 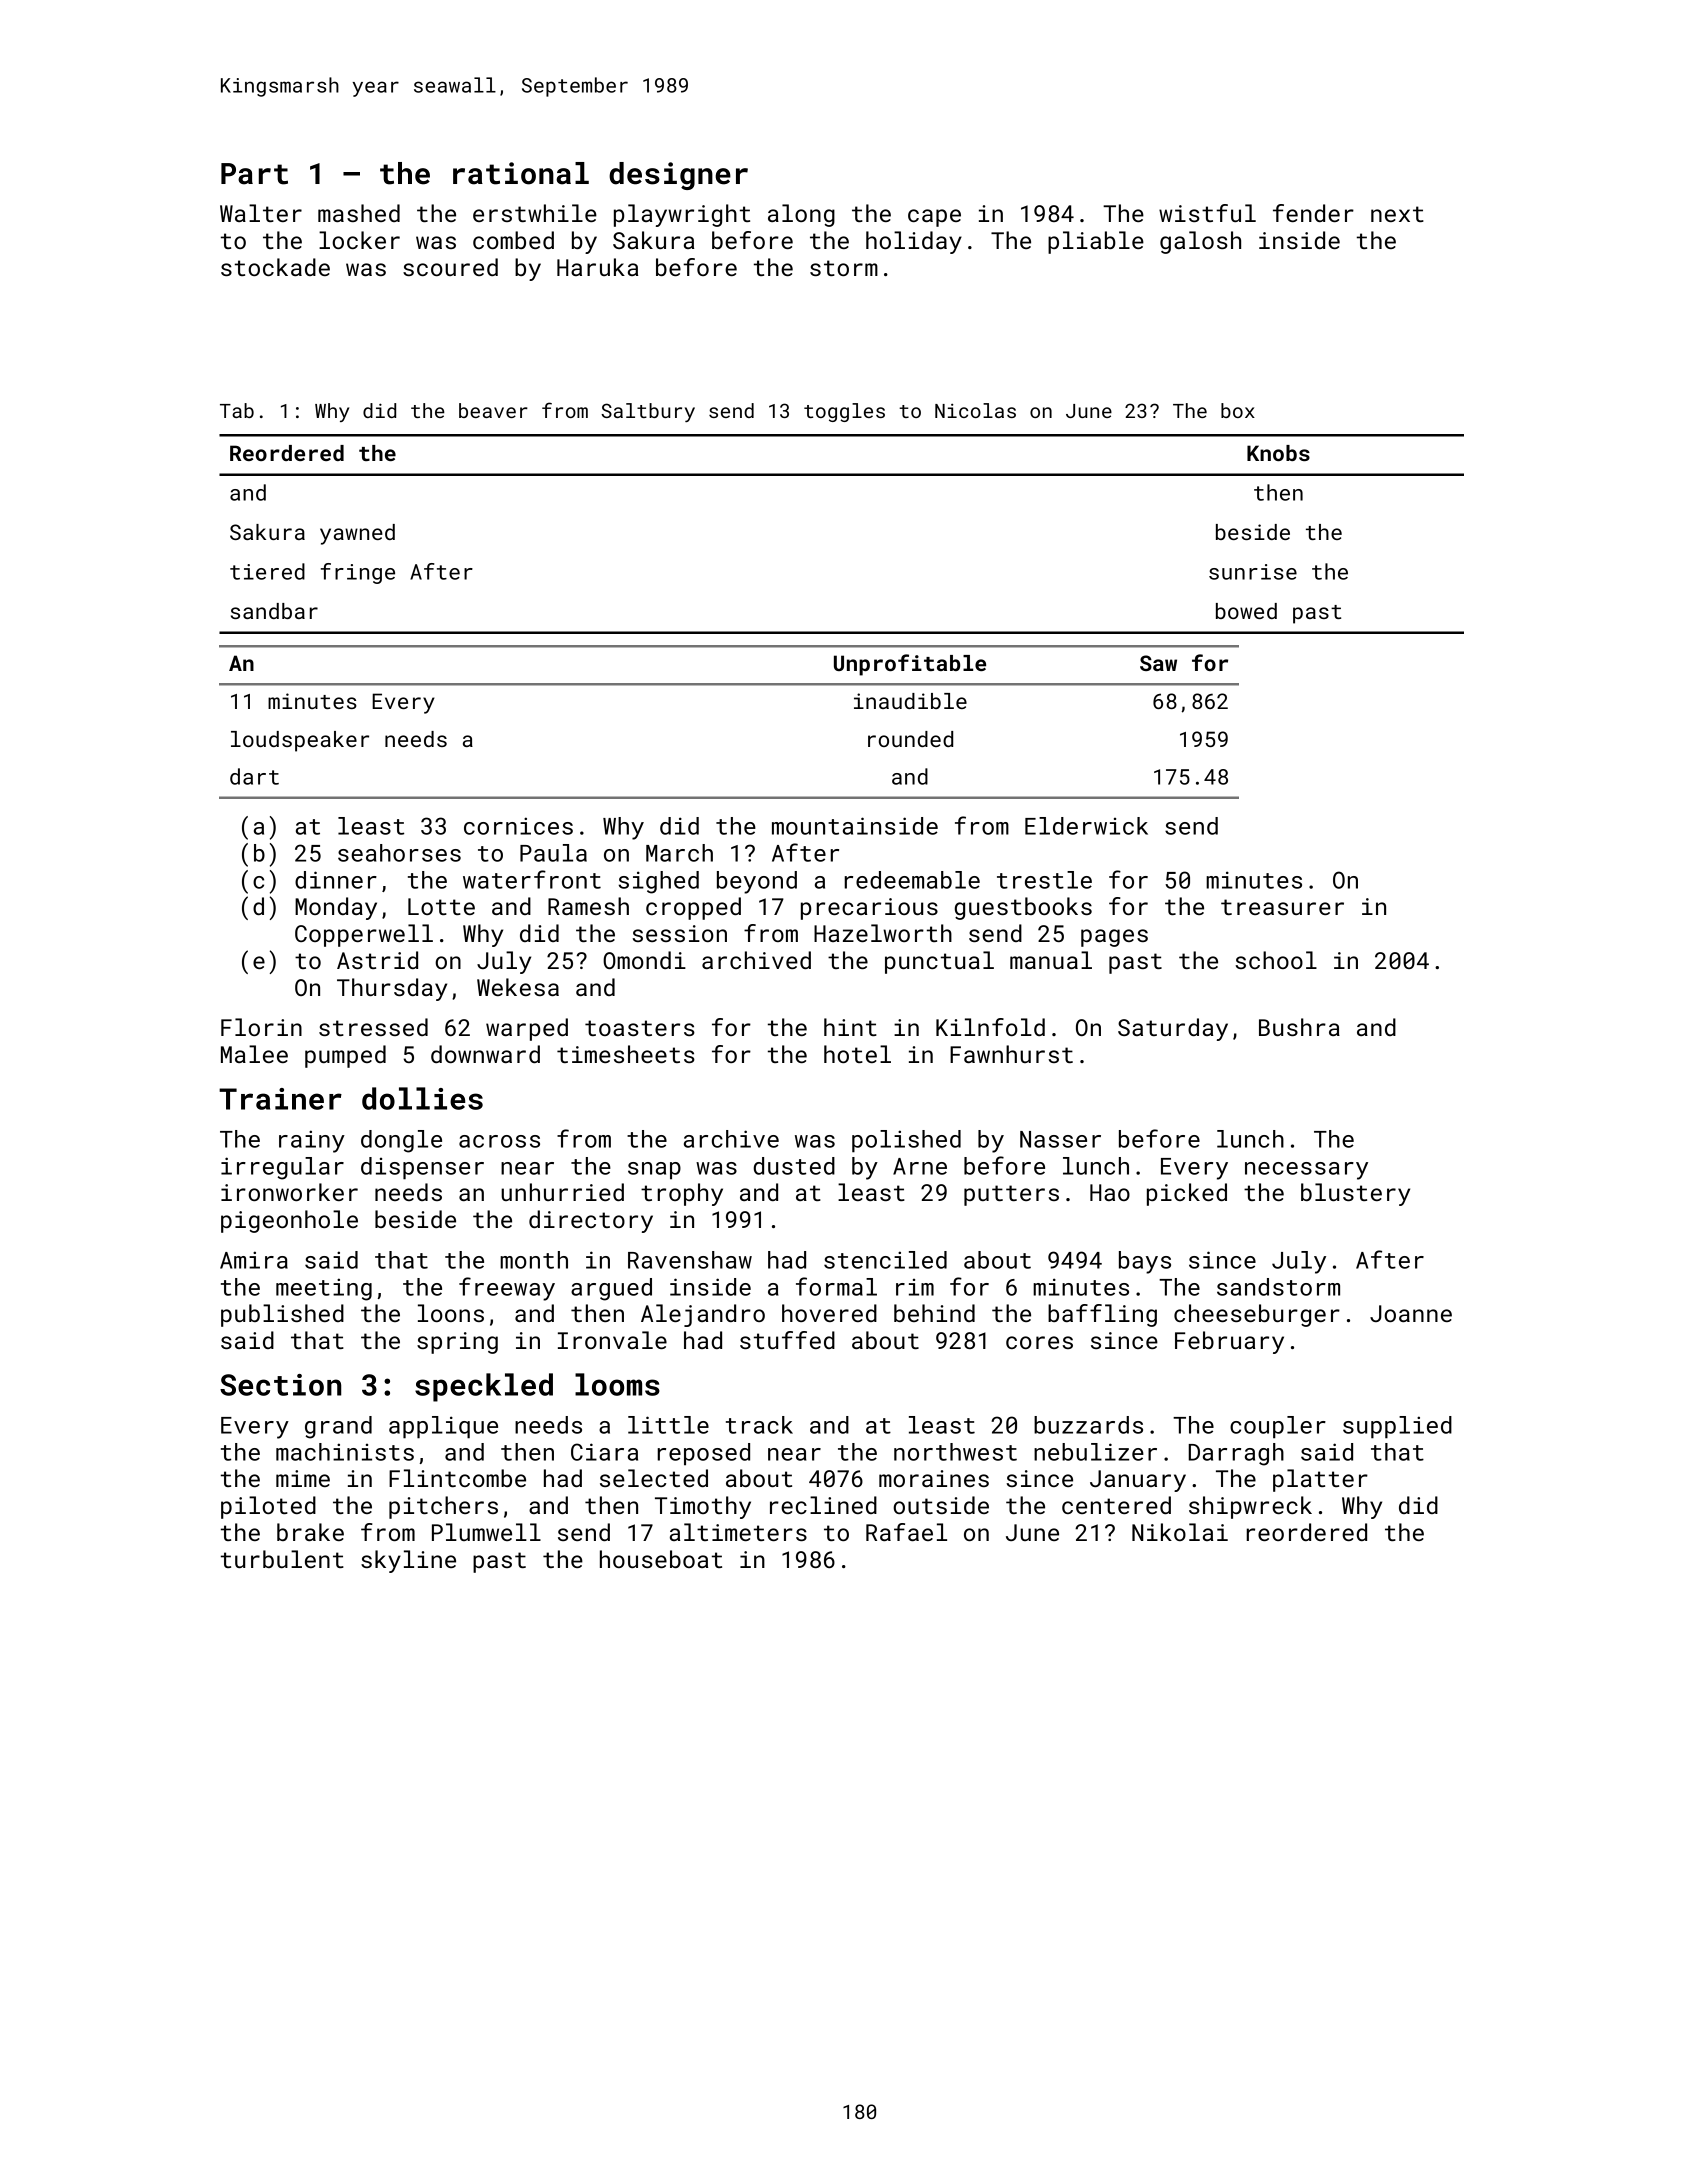 I want to click on Unprofitable, so click(x=910, y=665).
